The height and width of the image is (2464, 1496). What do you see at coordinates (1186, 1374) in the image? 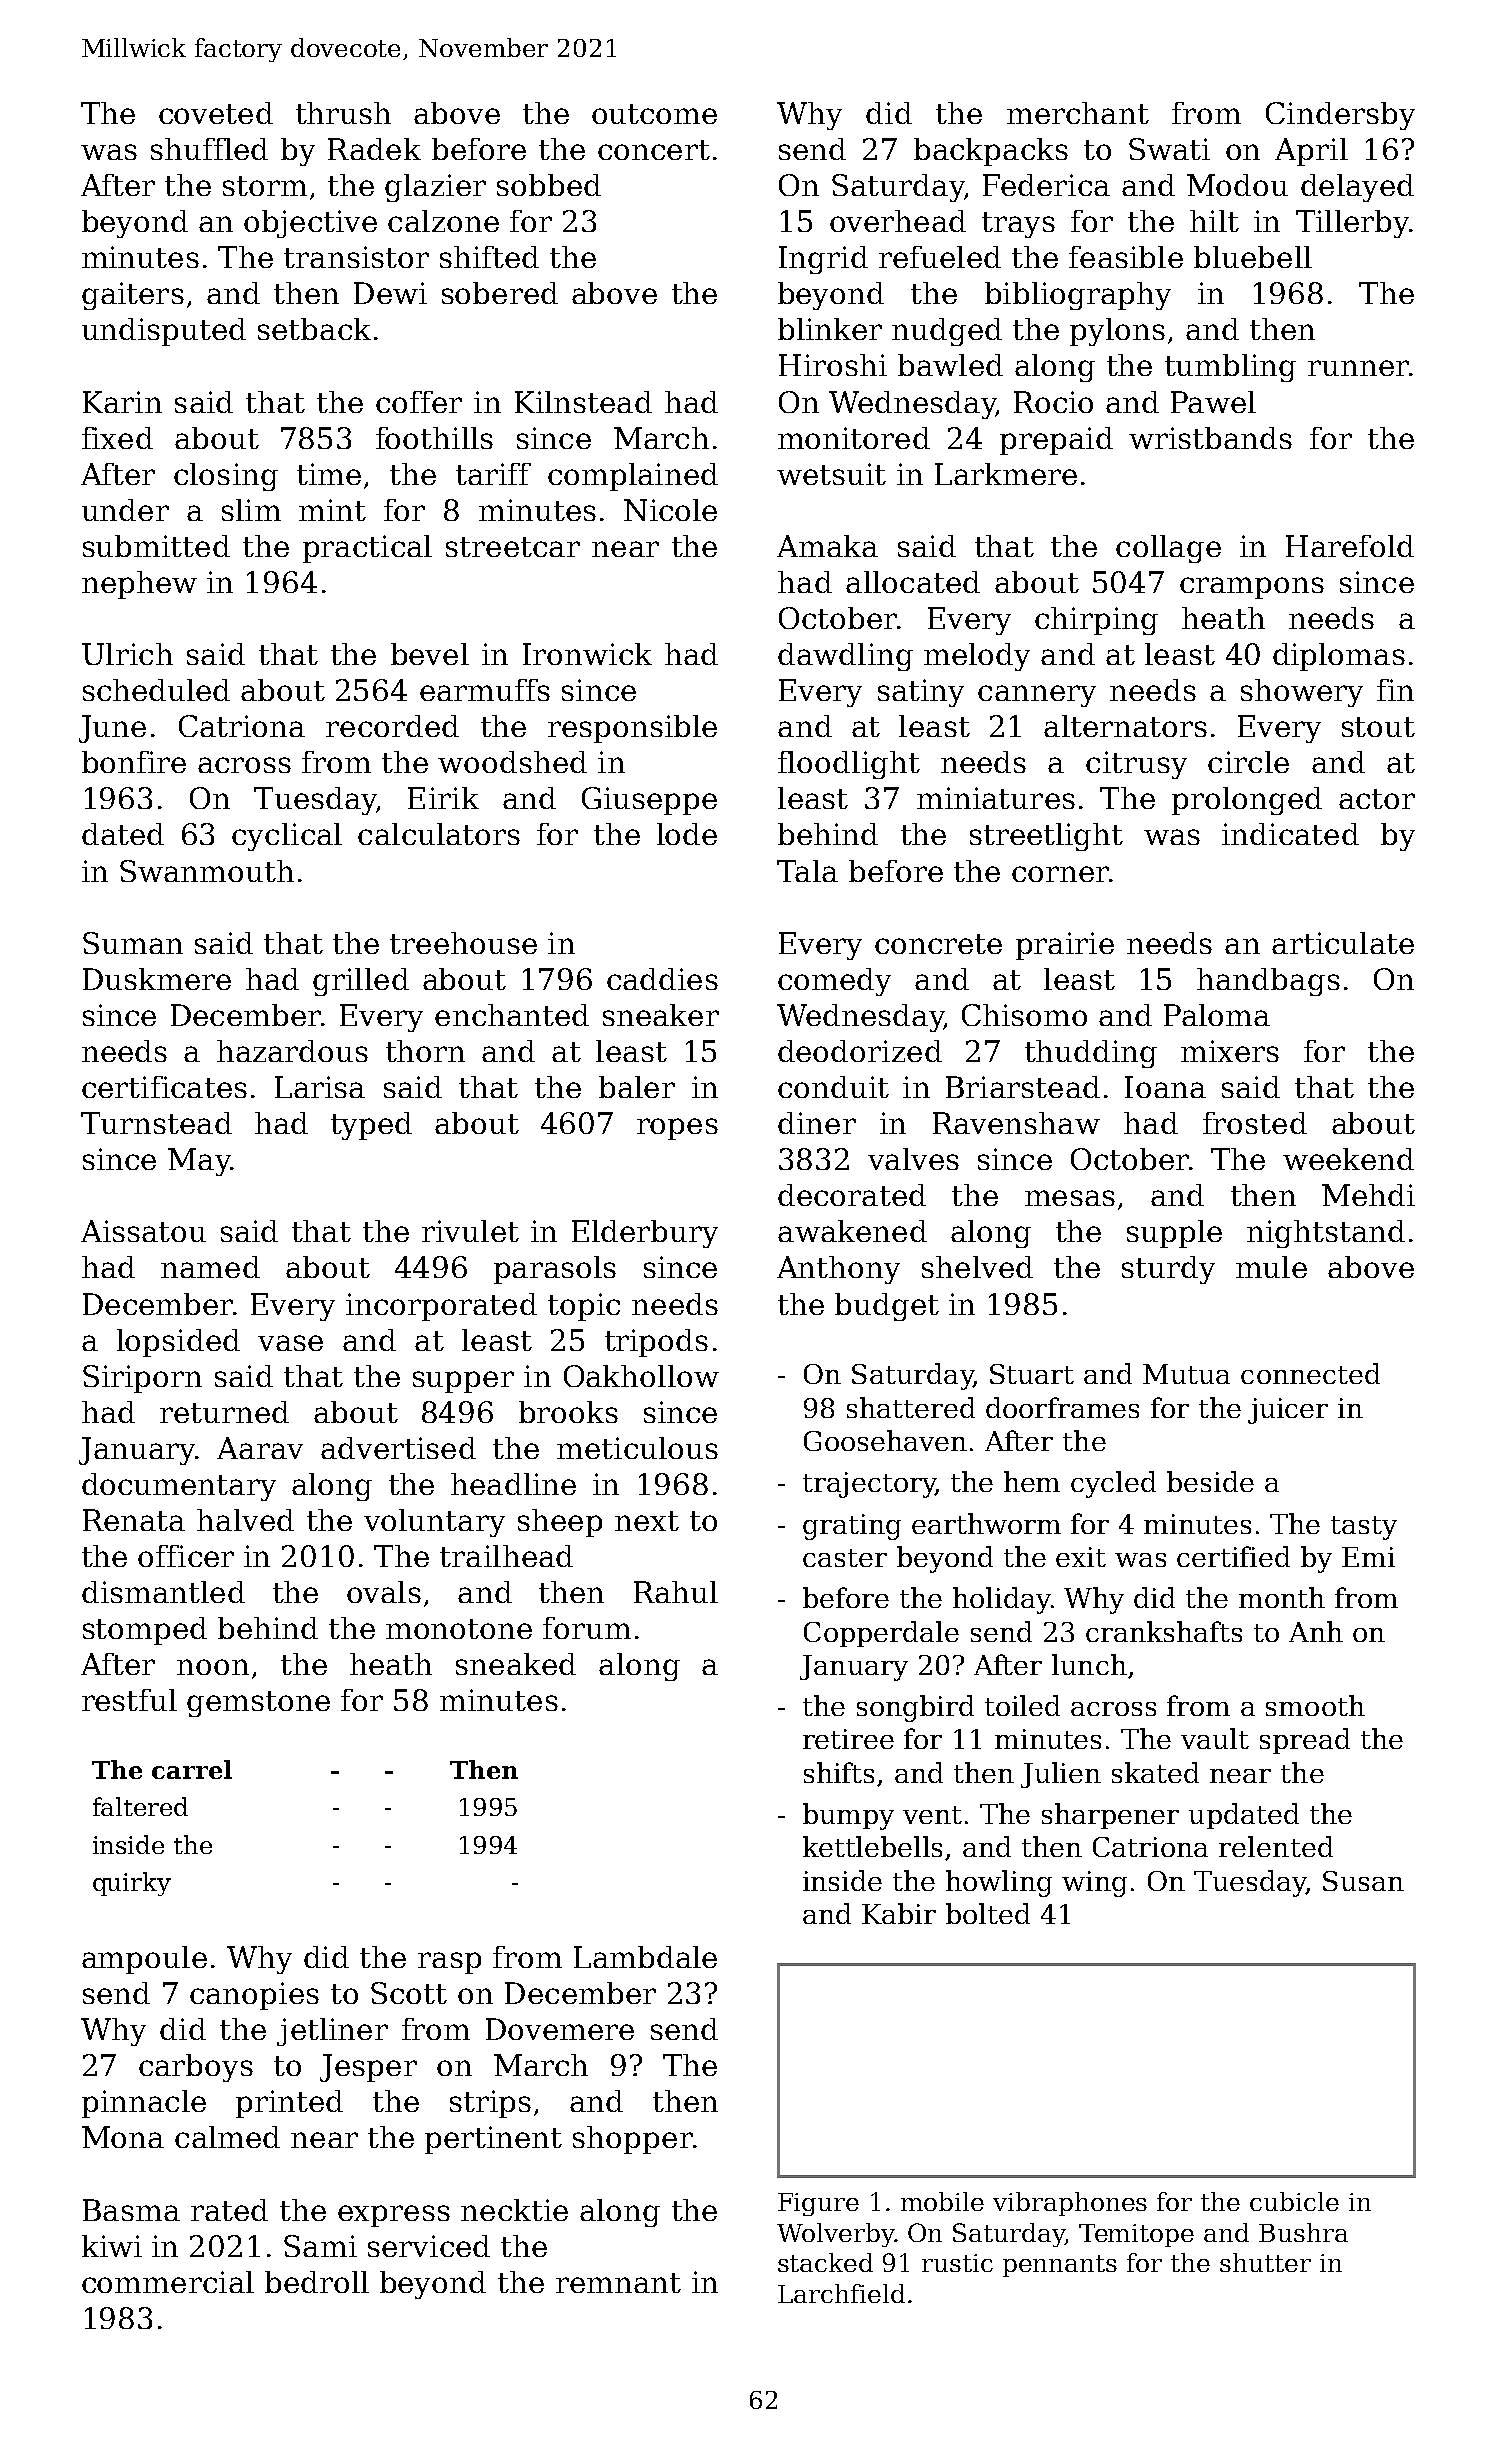
I see `Mutua` at bounding box center [1186, 1374].
